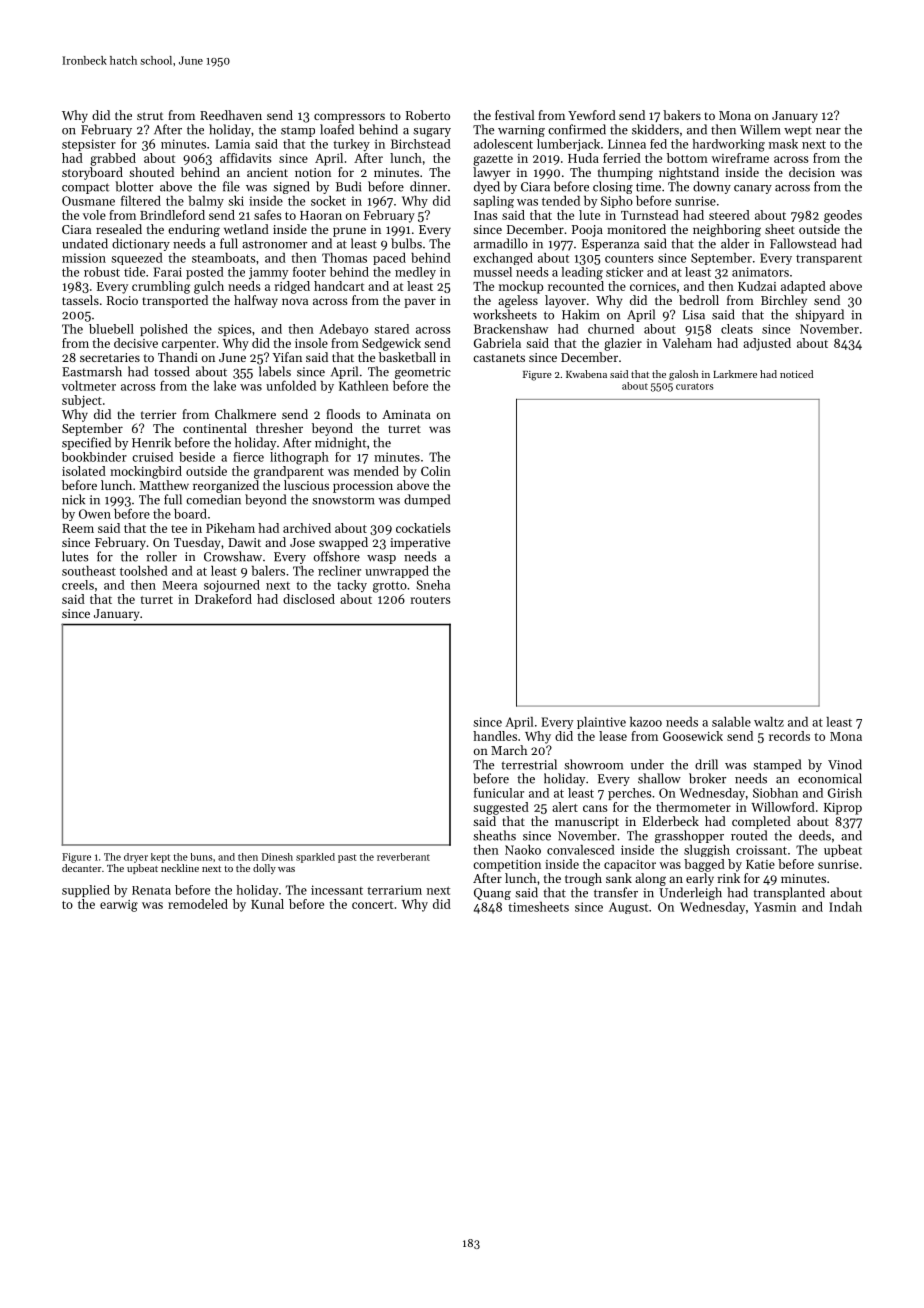 The height and width of the screenshot is (1308, 924). I want to click on Reedhaven, so click(231, 115).
